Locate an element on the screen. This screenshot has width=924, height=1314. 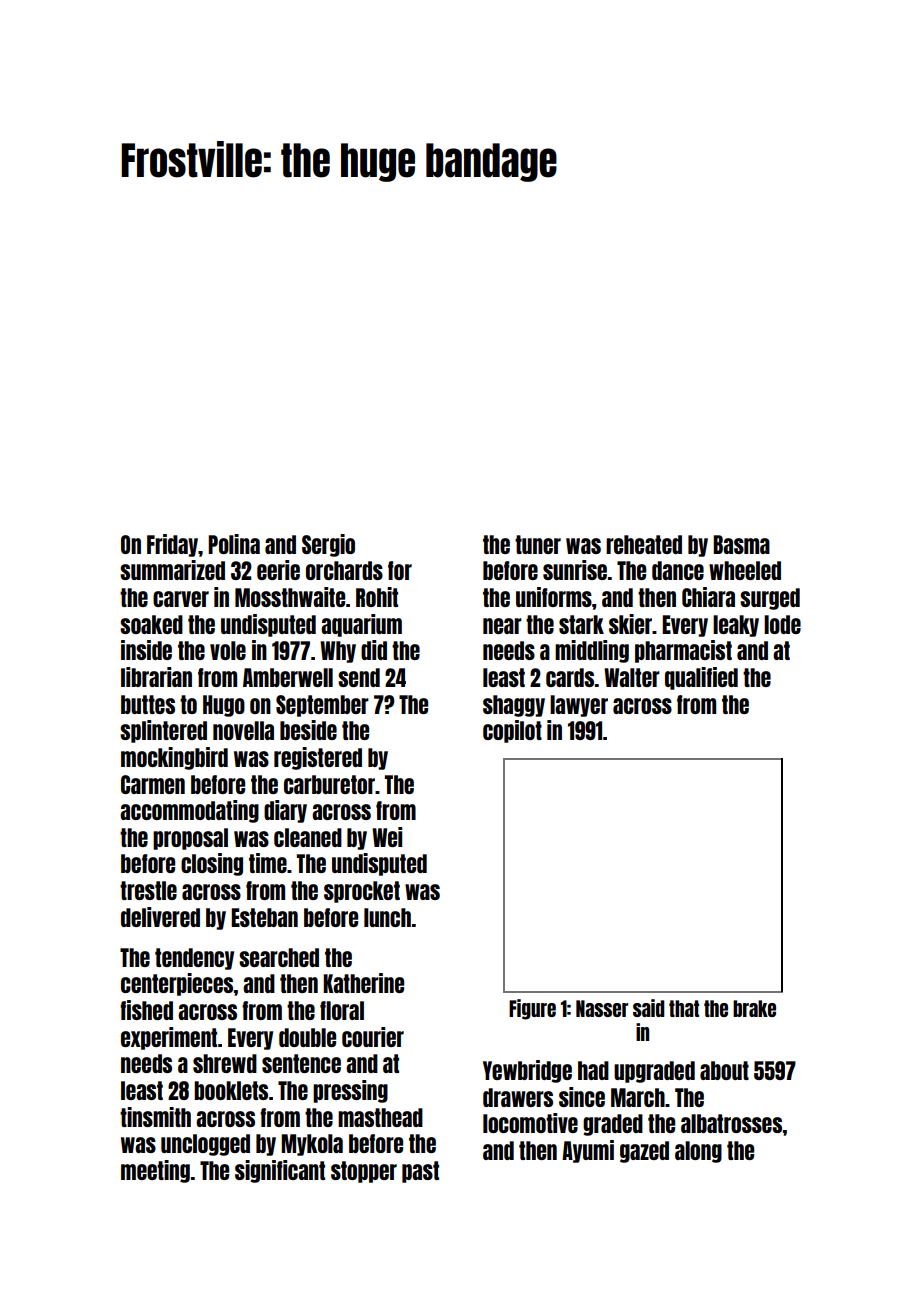
tuner is located at coordinates (538, 544).
